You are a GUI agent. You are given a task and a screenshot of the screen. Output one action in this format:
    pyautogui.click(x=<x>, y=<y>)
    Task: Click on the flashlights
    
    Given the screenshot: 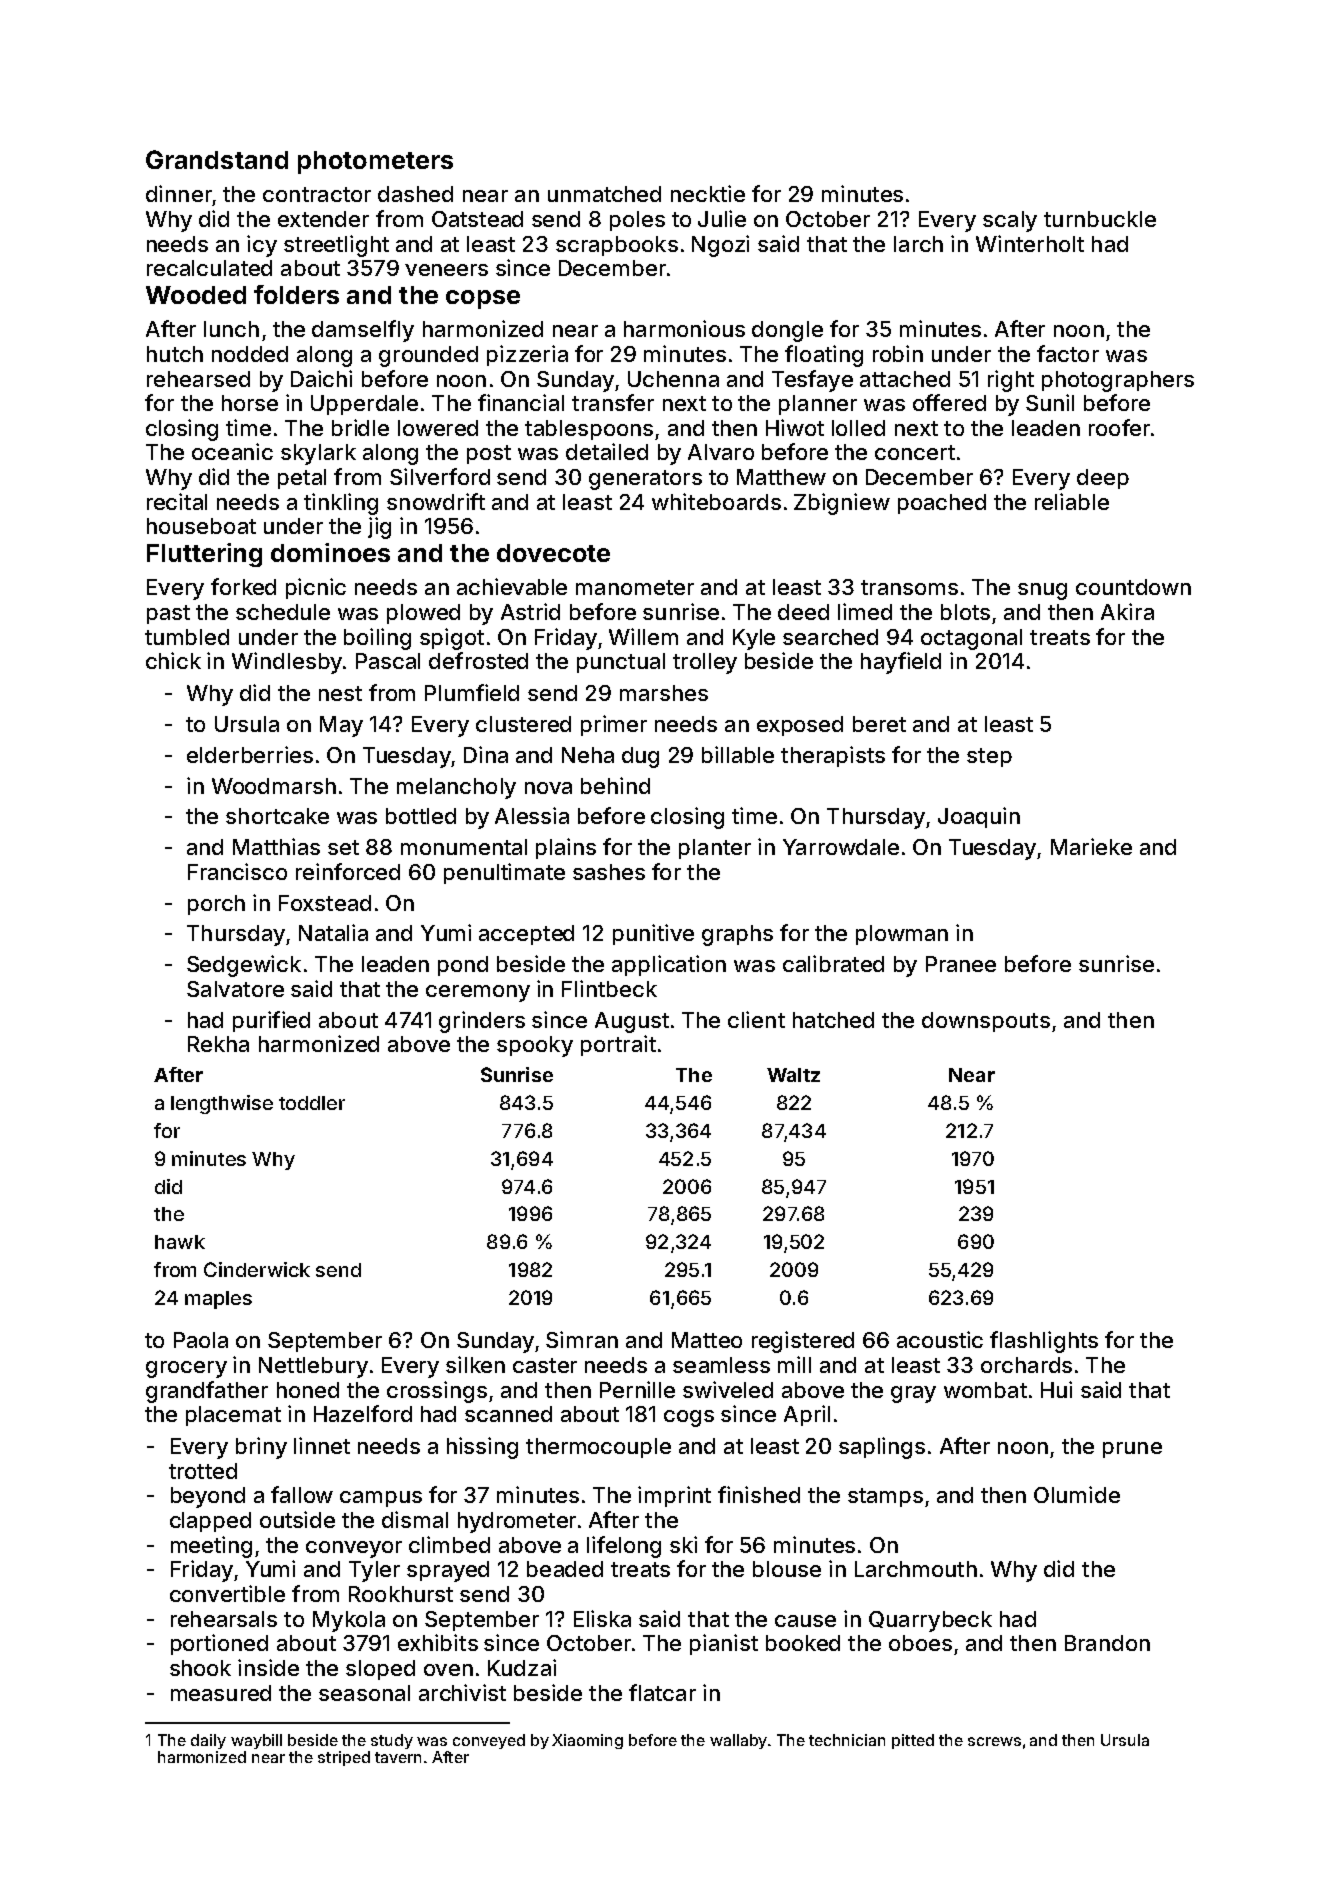 What is the action you would take?
    pyautogui.click(x=1044, y=1342)
